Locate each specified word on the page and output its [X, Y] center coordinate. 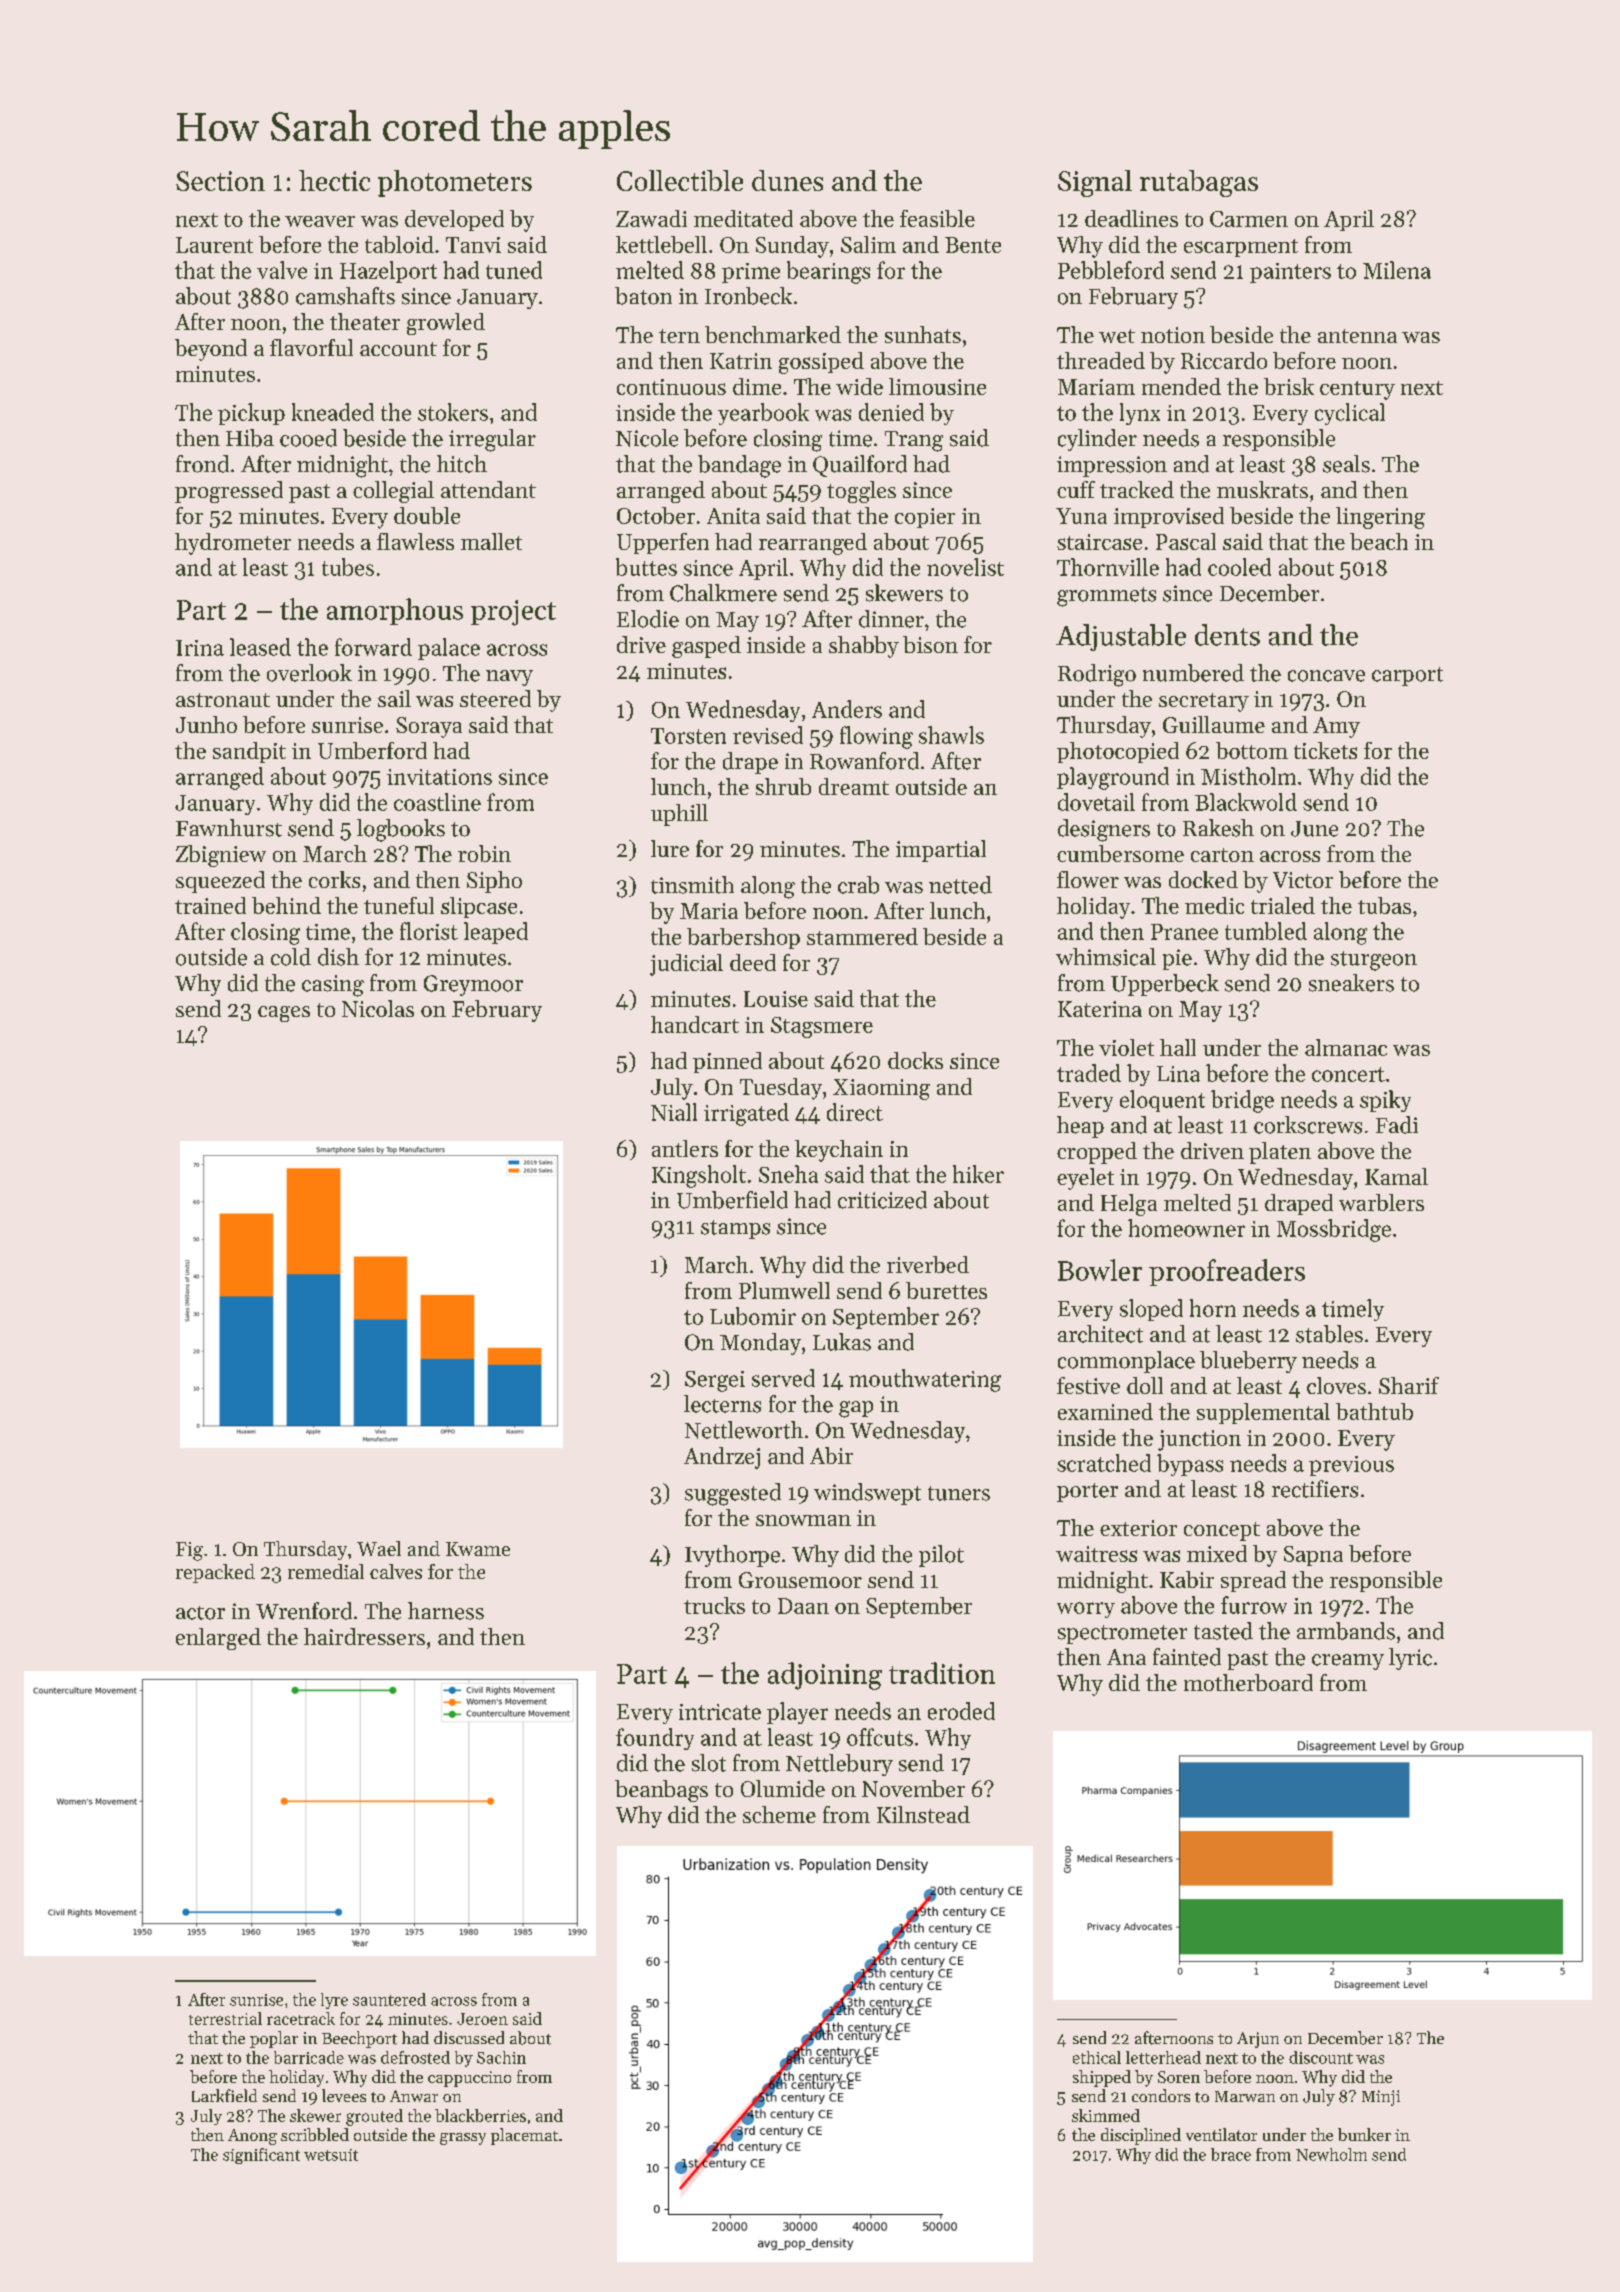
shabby [864, 647]
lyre [334, 2001]
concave [1326, 676]
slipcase [479, 907]
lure [670, 848]
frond [202, 464]
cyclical [1350, 414]
